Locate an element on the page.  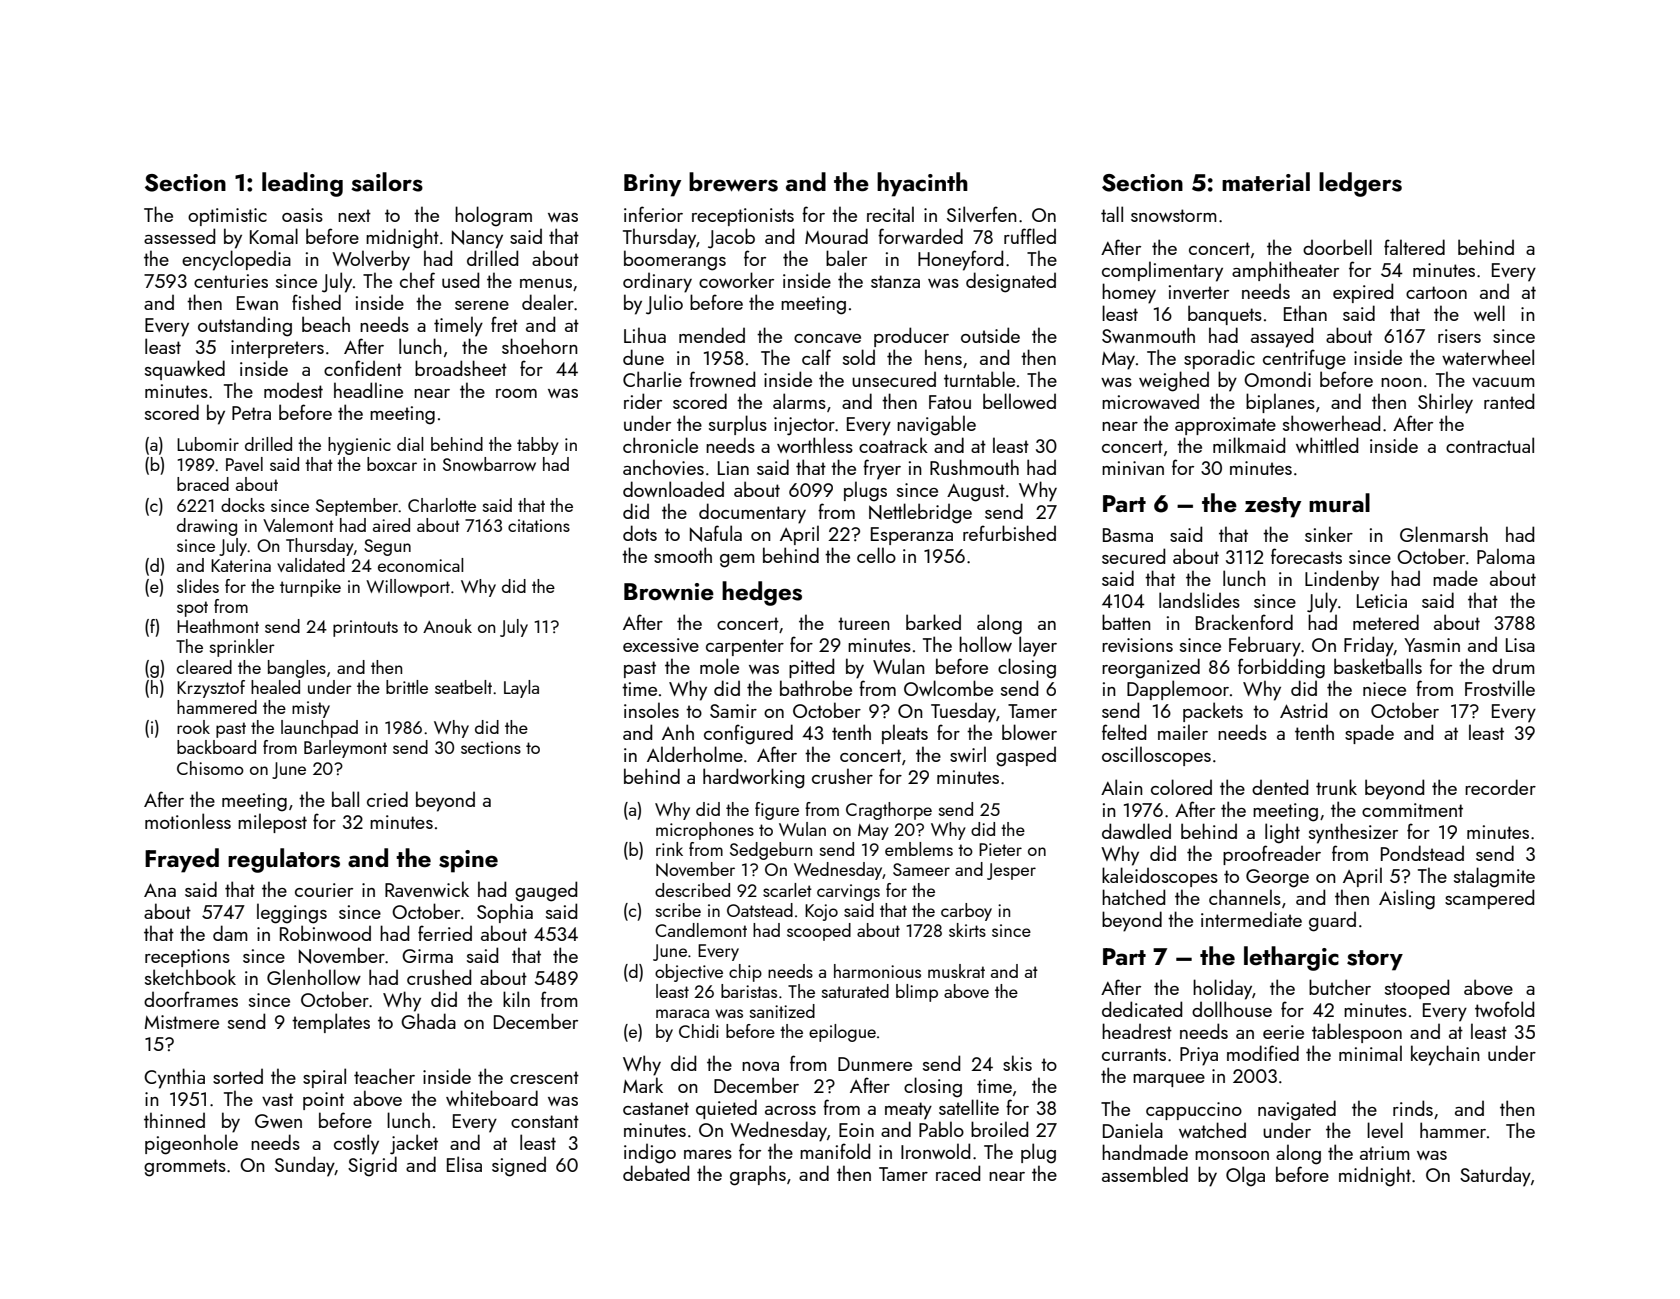
intermediate is located at coordinates (1251, 919).
